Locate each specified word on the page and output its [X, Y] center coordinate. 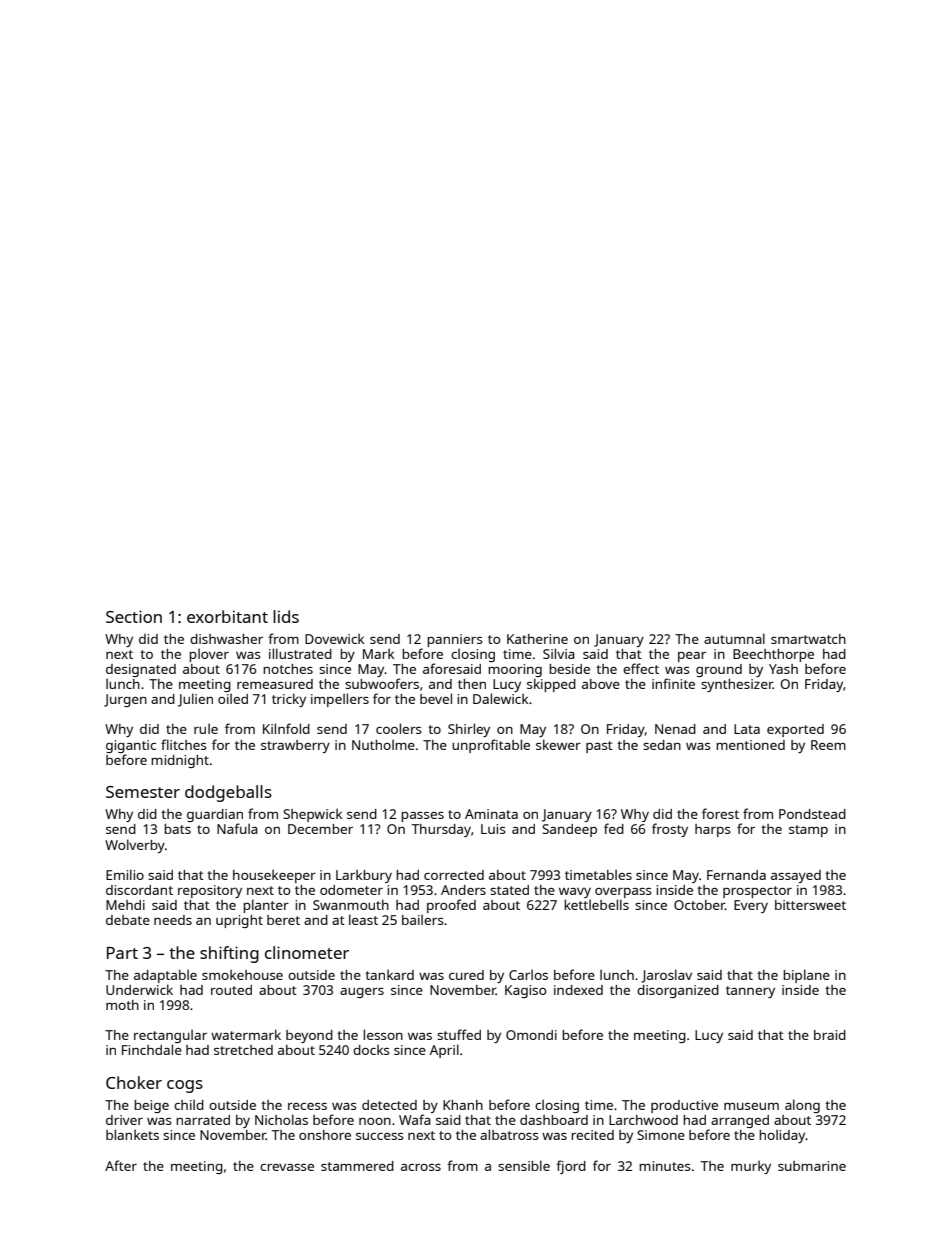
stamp [808, 831]
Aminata [491, 814]
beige [151, 1106]
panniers [454, 640]
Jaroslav [666, 976]
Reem [828, 745]
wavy [575, 893]
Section [134, 616]
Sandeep [569, 830]
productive [684, 1106]
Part [122, 953]
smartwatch [808, 639]
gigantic [131, 746]
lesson [383, 1034]
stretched [243, 1050]
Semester [143, 792]
